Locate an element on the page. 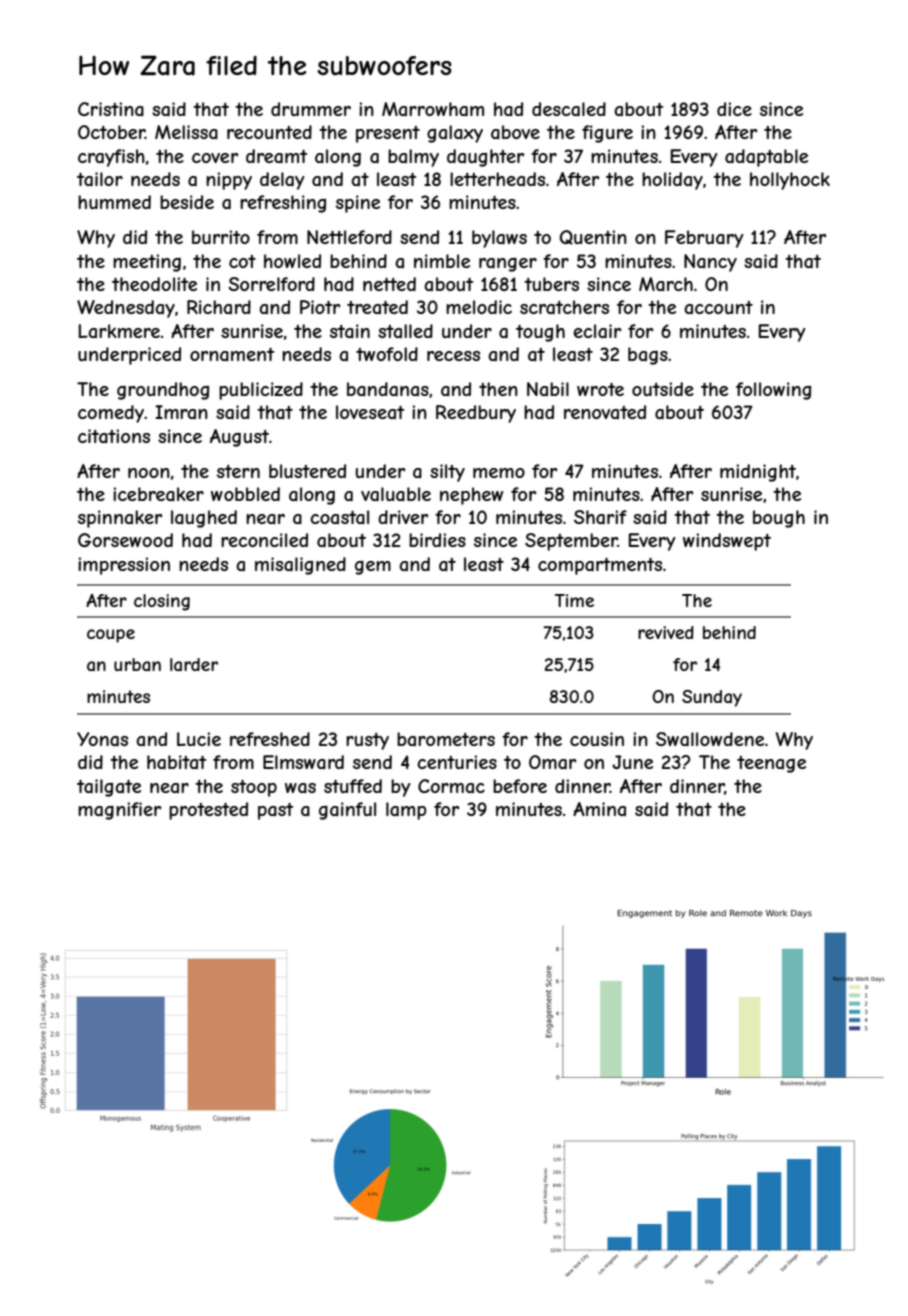 This page has width=908, height=1316. reconciled is located at coordinates (264, 540).
